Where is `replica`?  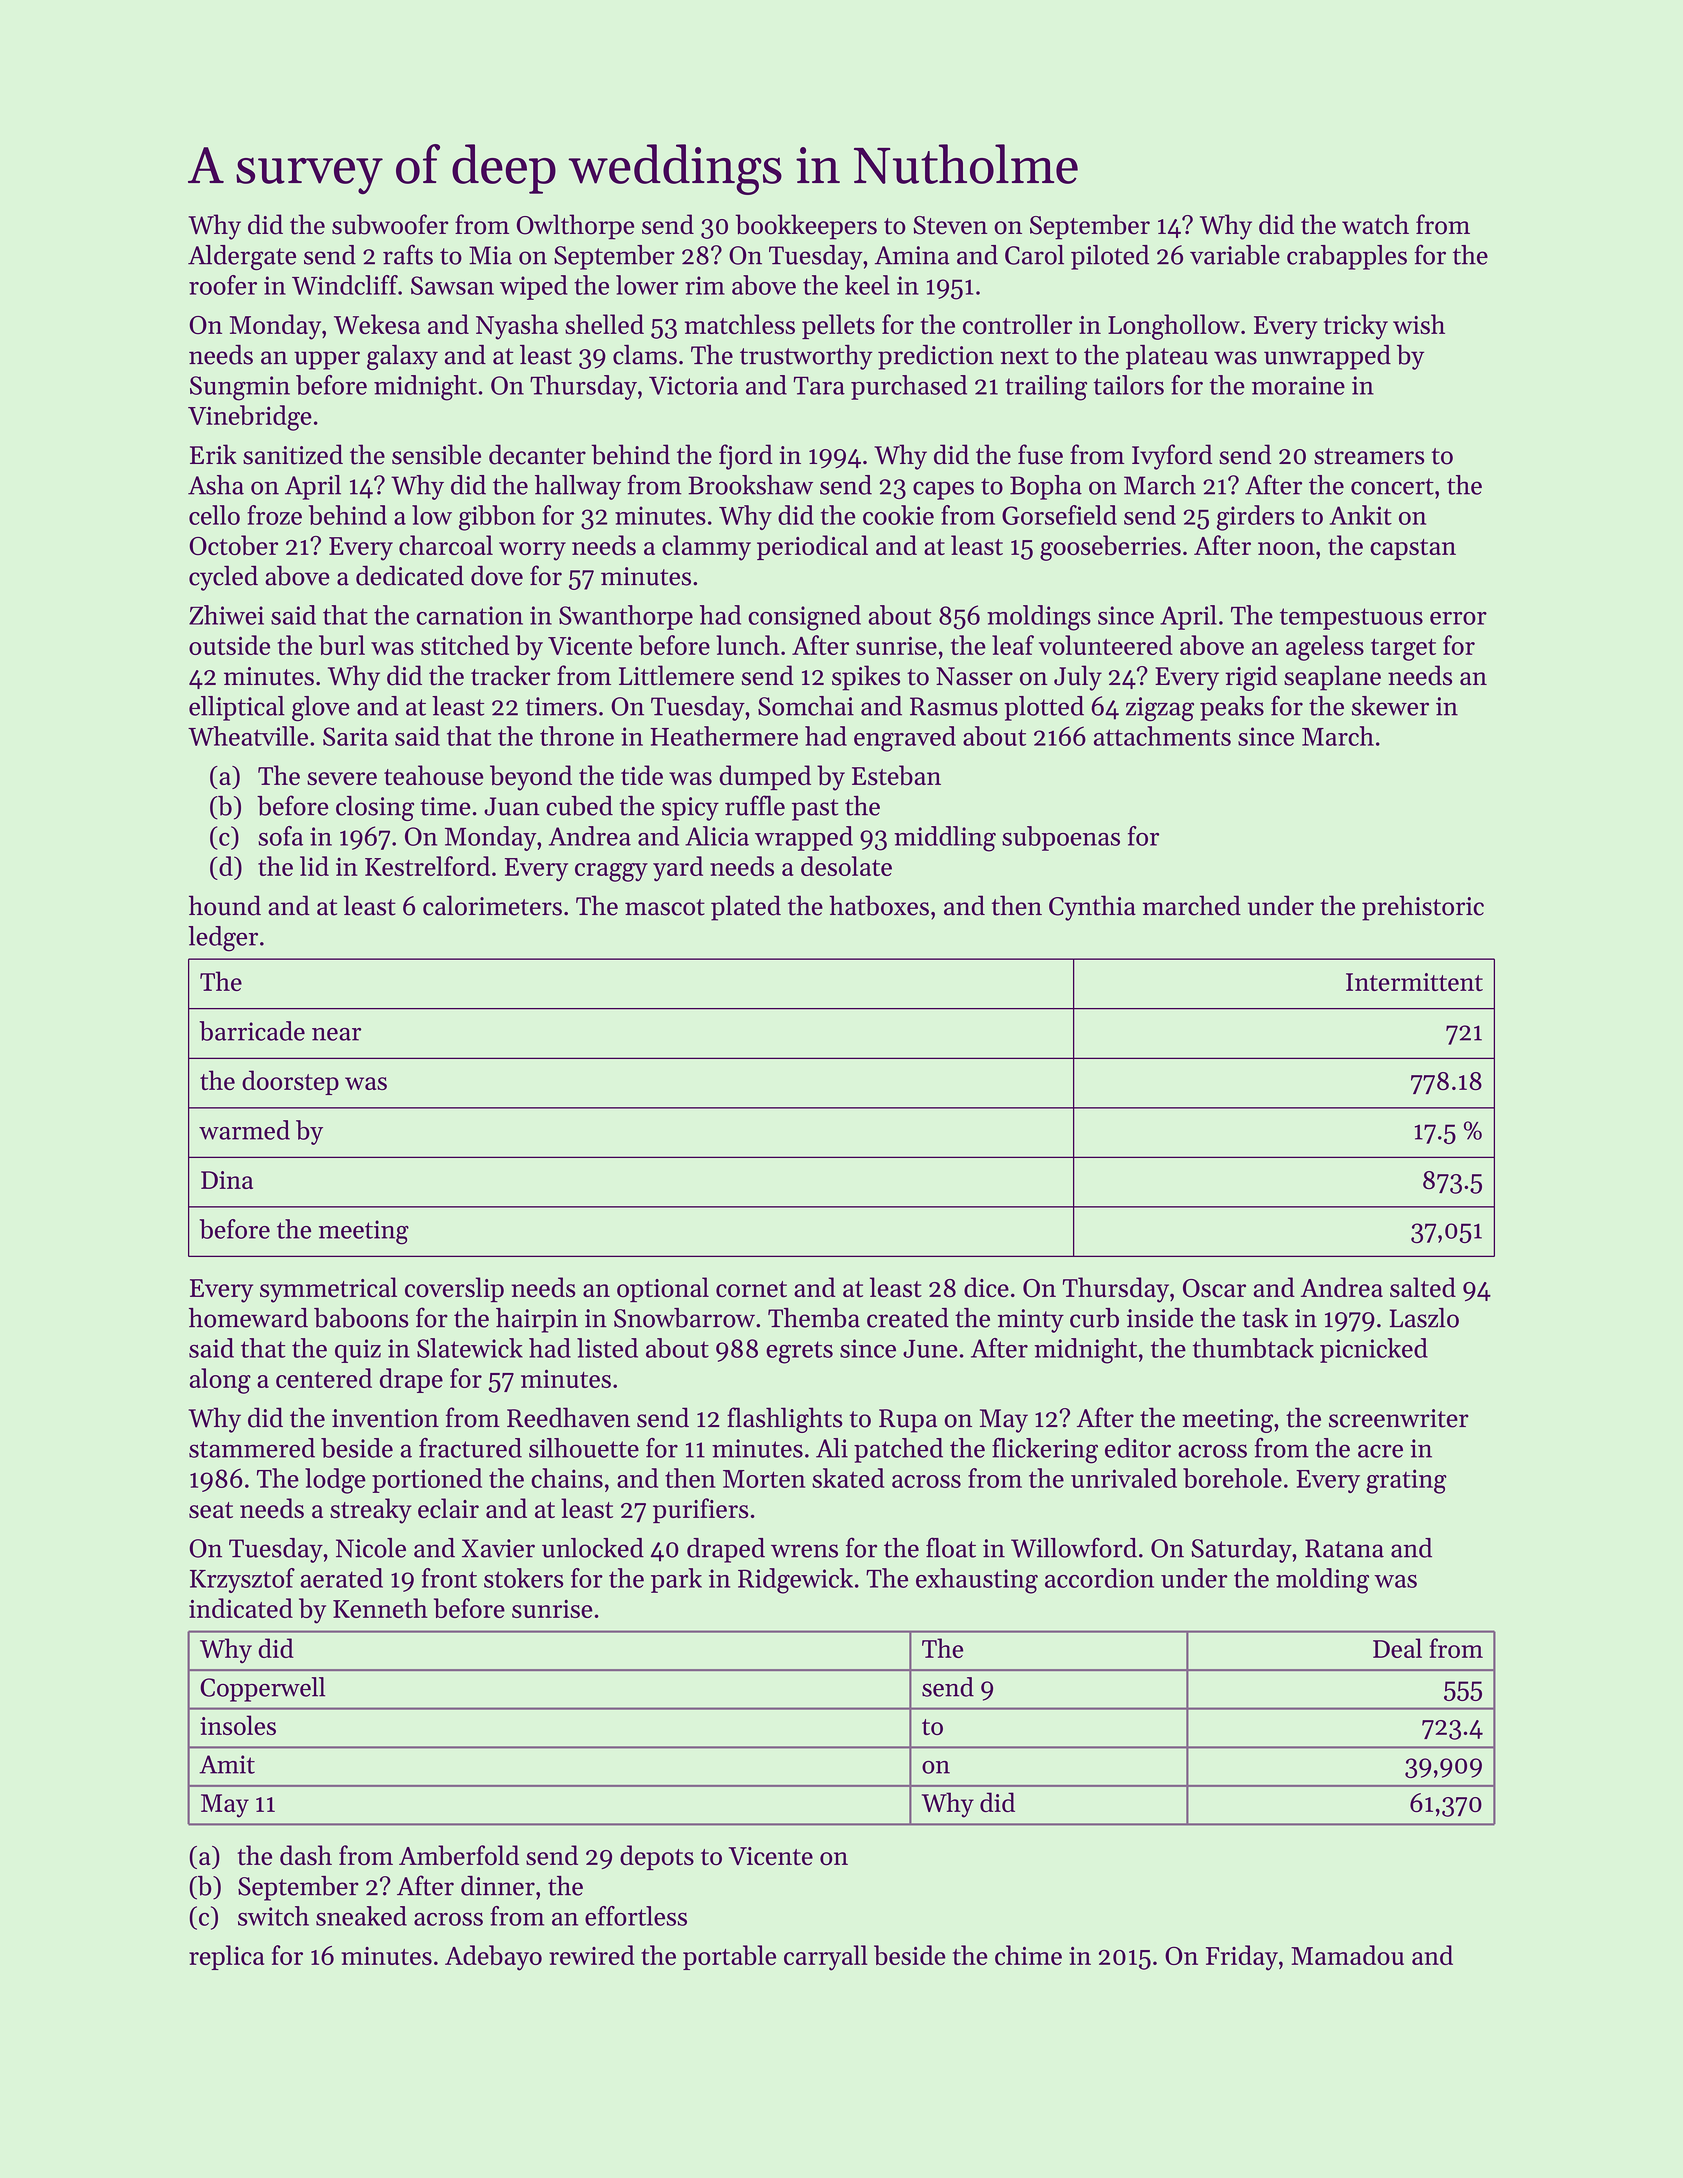
replica is located at coordinates (226, 1957).
